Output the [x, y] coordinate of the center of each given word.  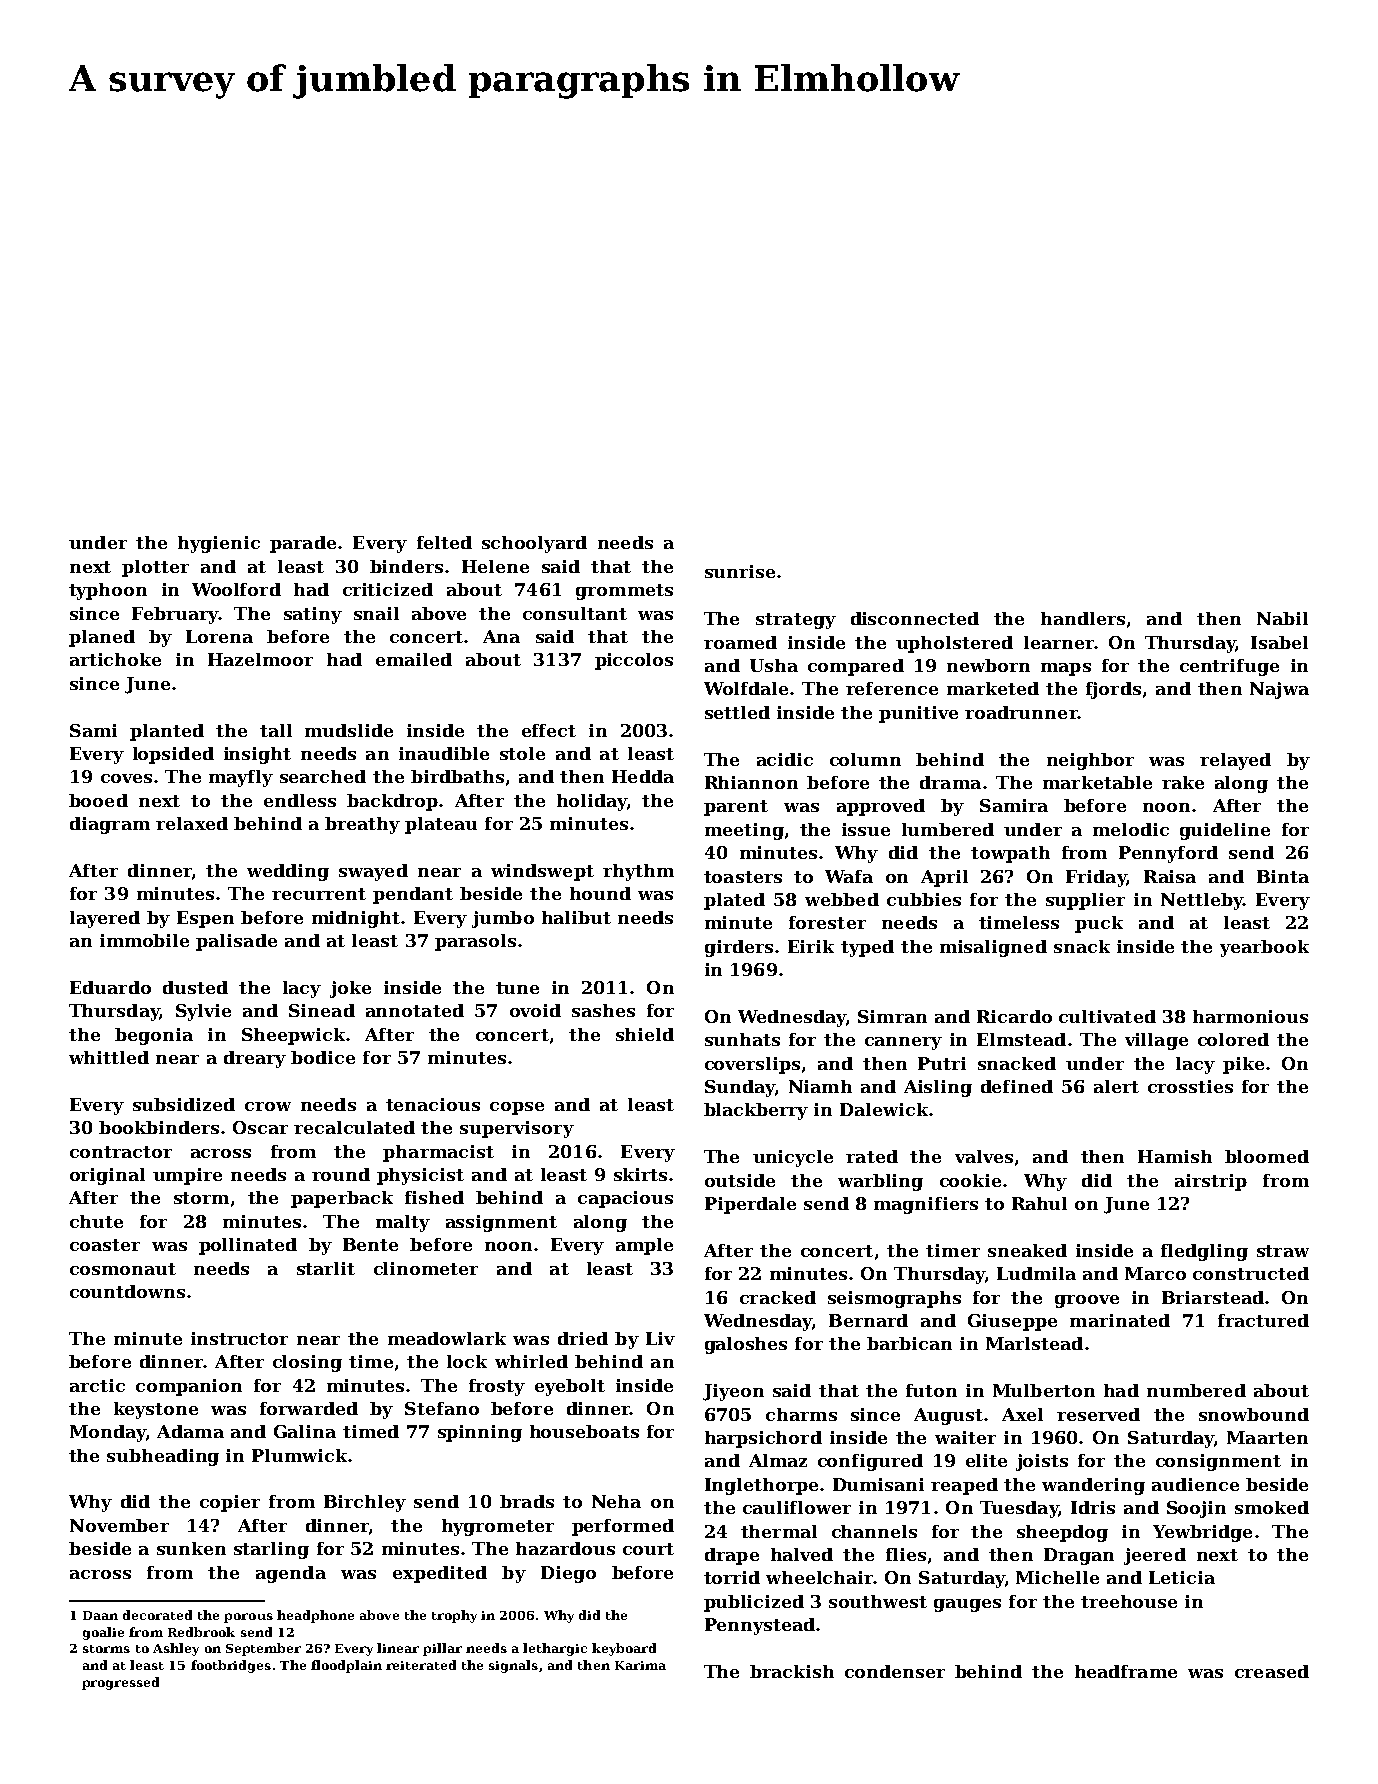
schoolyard [534, 544]
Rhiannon [751, 782]
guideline [1225, 831]
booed [98, 800]
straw [1283, 1251]
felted [444, 542]
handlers [1083, 618]
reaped [964, 1486]
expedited [440, 1574]
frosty [497, 1387]
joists [1042, 1462]
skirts [640, 1174]
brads [527, 1501]
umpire [187, 1176]
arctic [97, 1385]
